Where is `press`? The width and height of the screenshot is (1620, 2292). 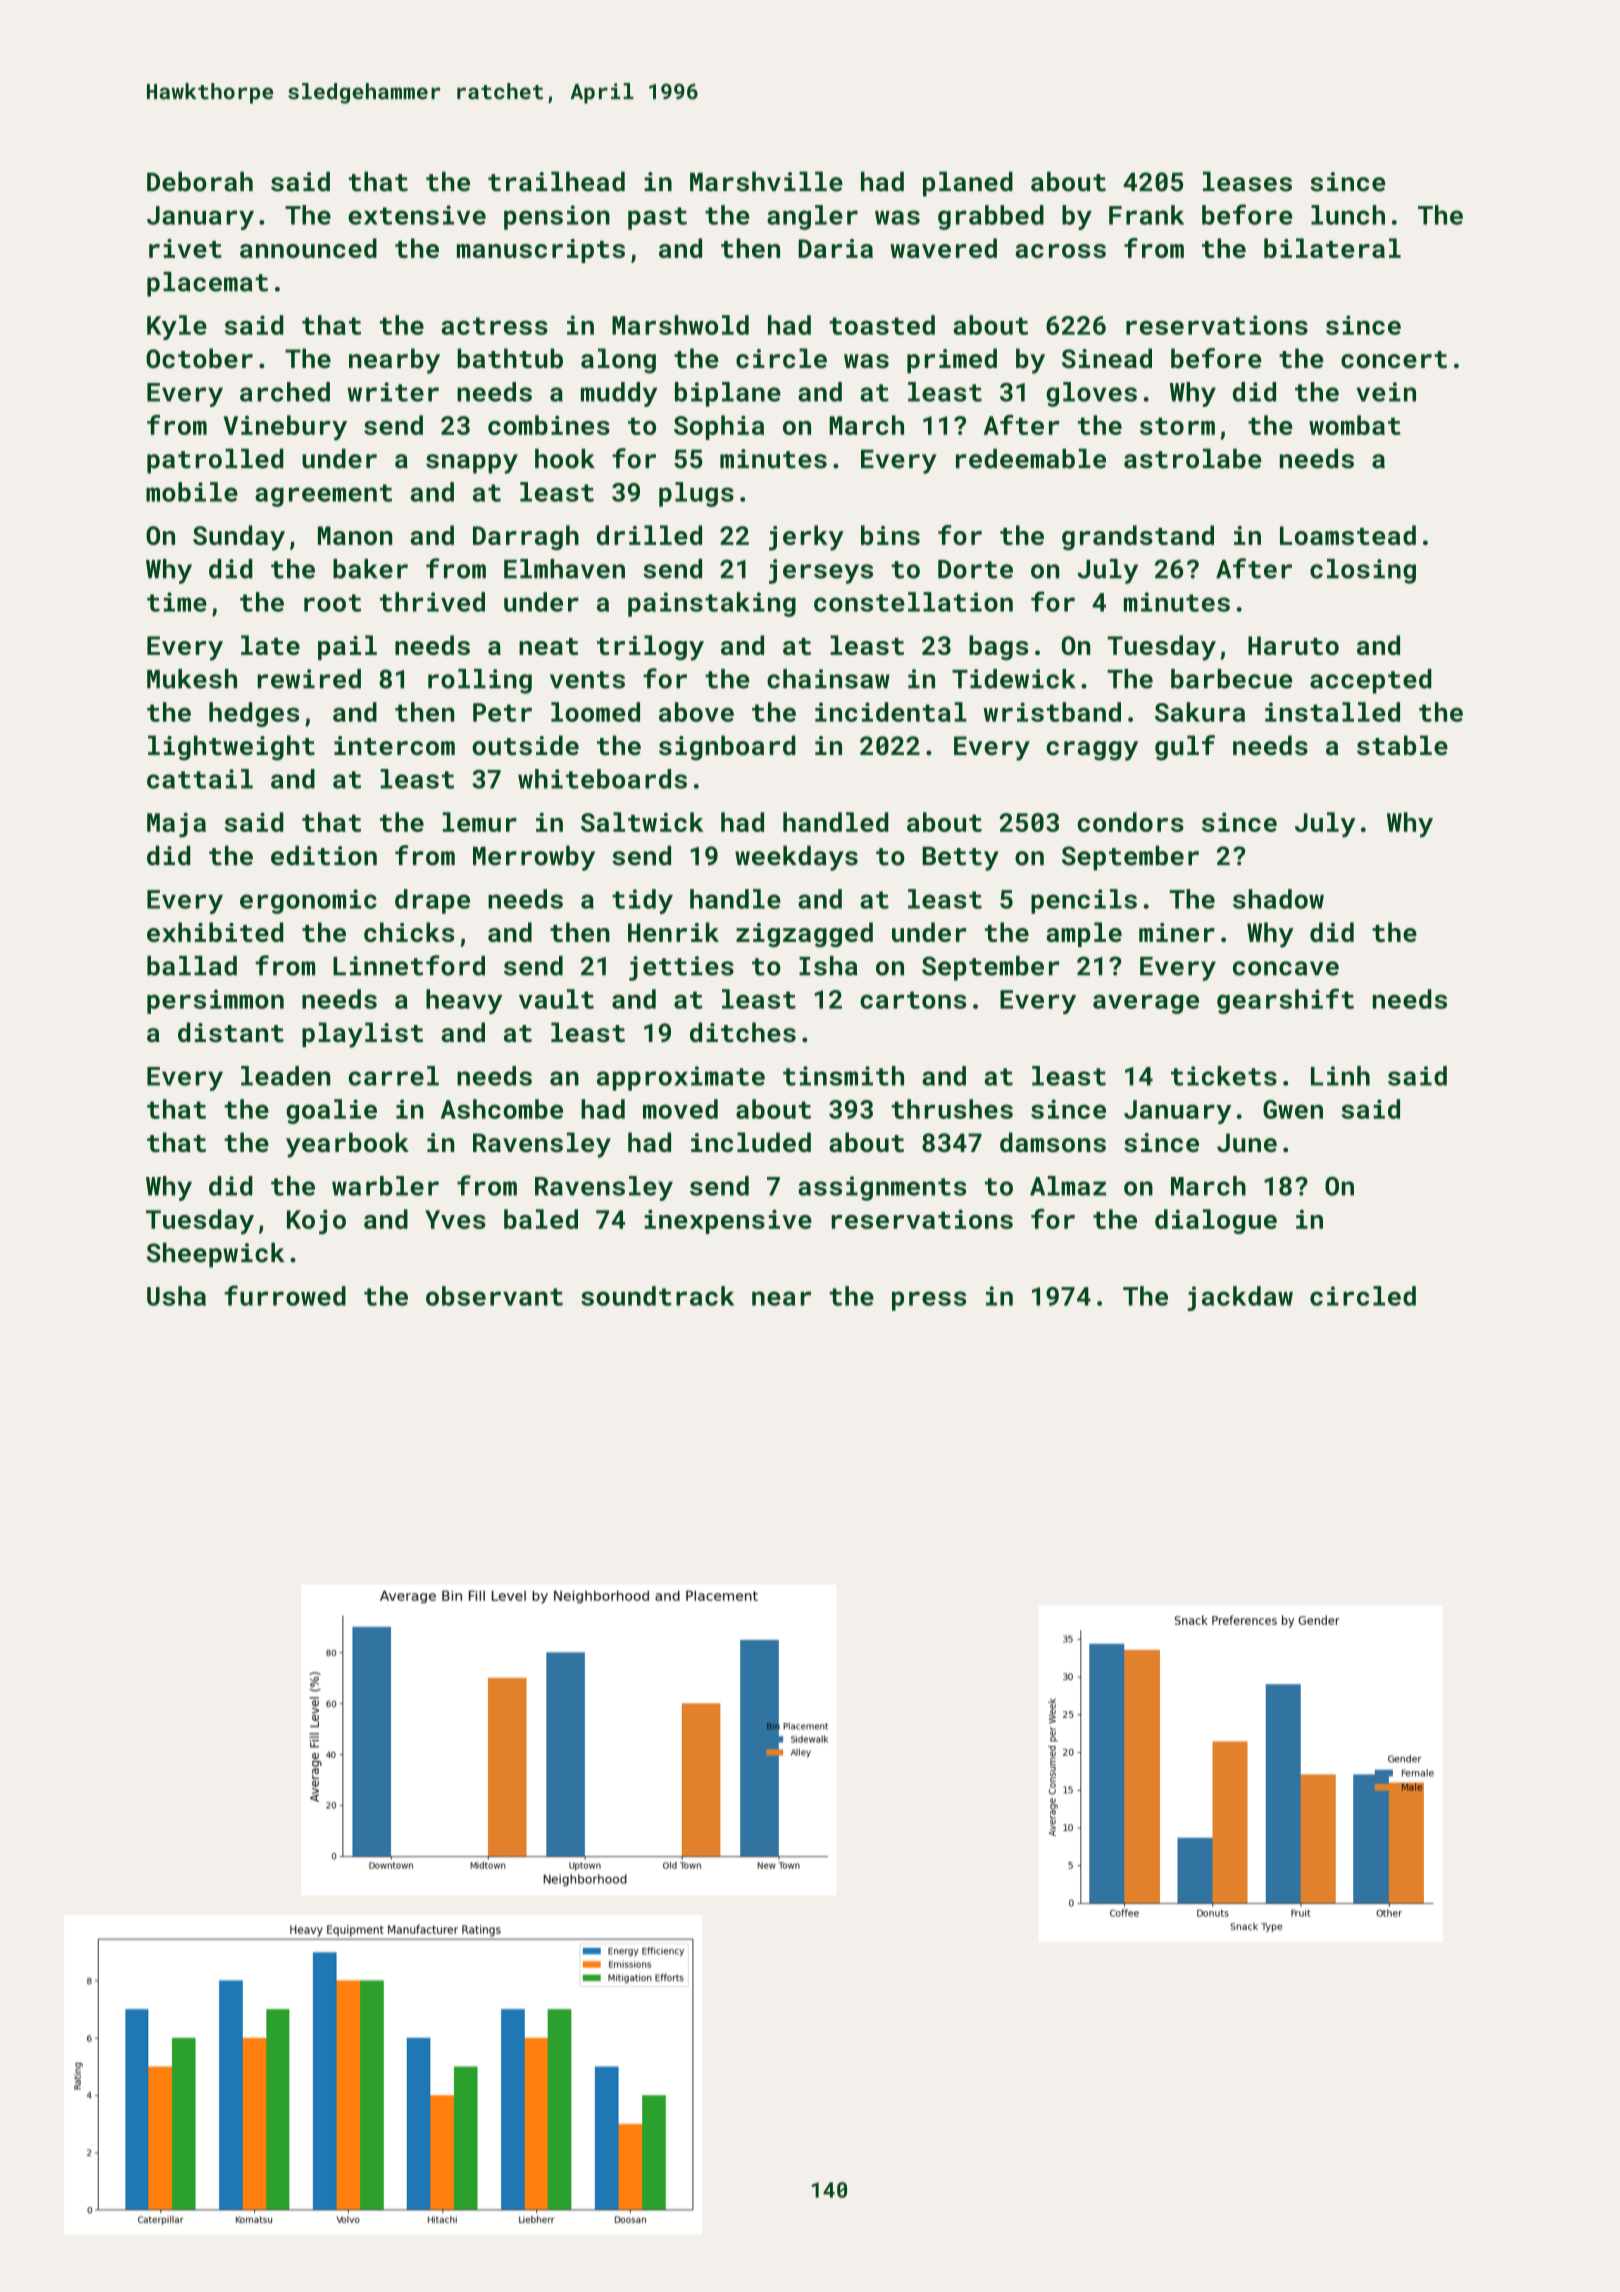
press is located at coordinates (929, 1301).
